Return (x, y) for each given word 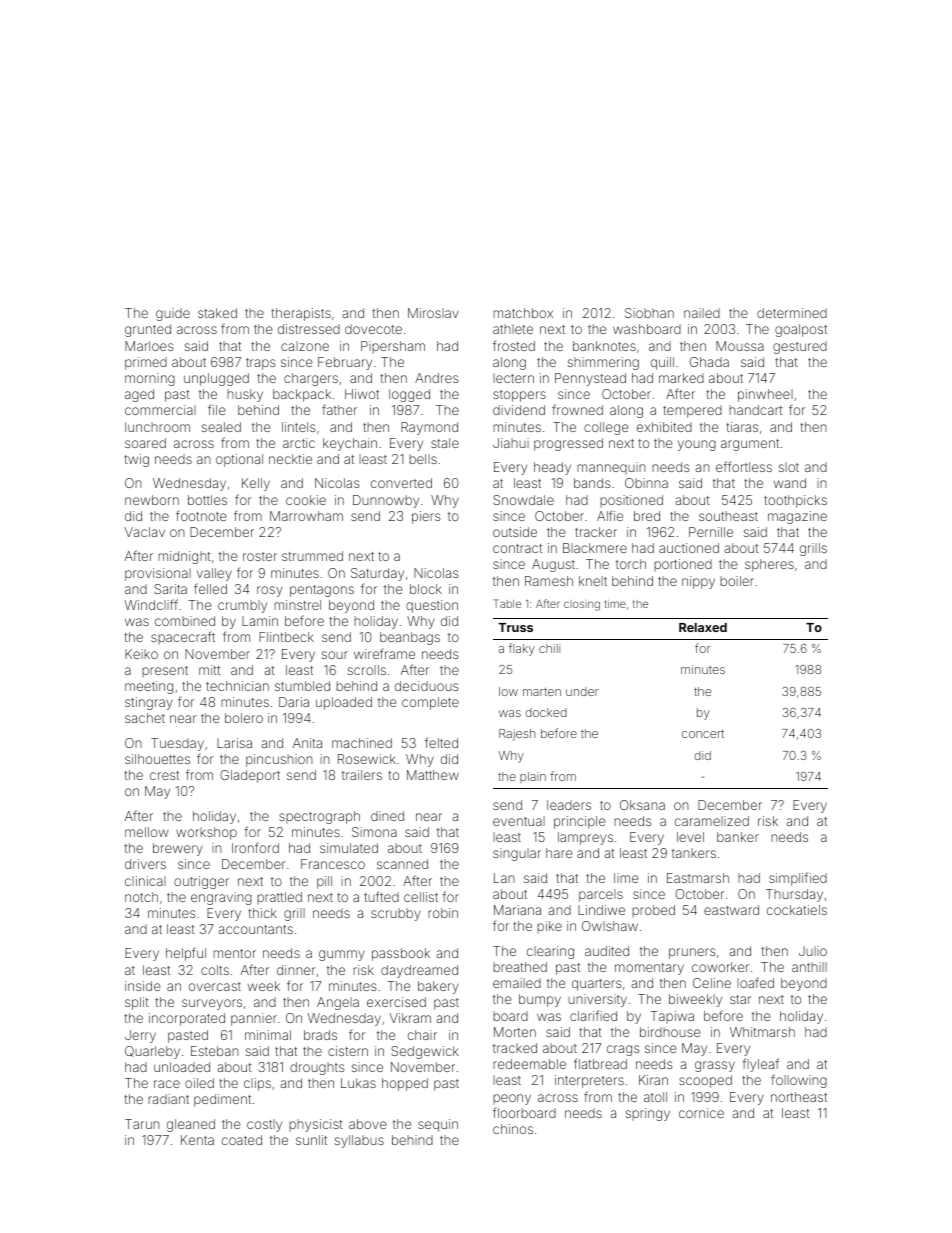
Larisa (234, 743)
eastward (731, 910)
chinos (513, 1129)
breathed (520, 967)
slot (789, 467)
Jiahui (511, 443)
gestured (800, 347)
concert (703, 733)
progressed (568, 444)
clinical (145, 881)
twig (136, 460)
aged (139, 395)
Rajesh (517, 735)
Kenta (197, 1140)
